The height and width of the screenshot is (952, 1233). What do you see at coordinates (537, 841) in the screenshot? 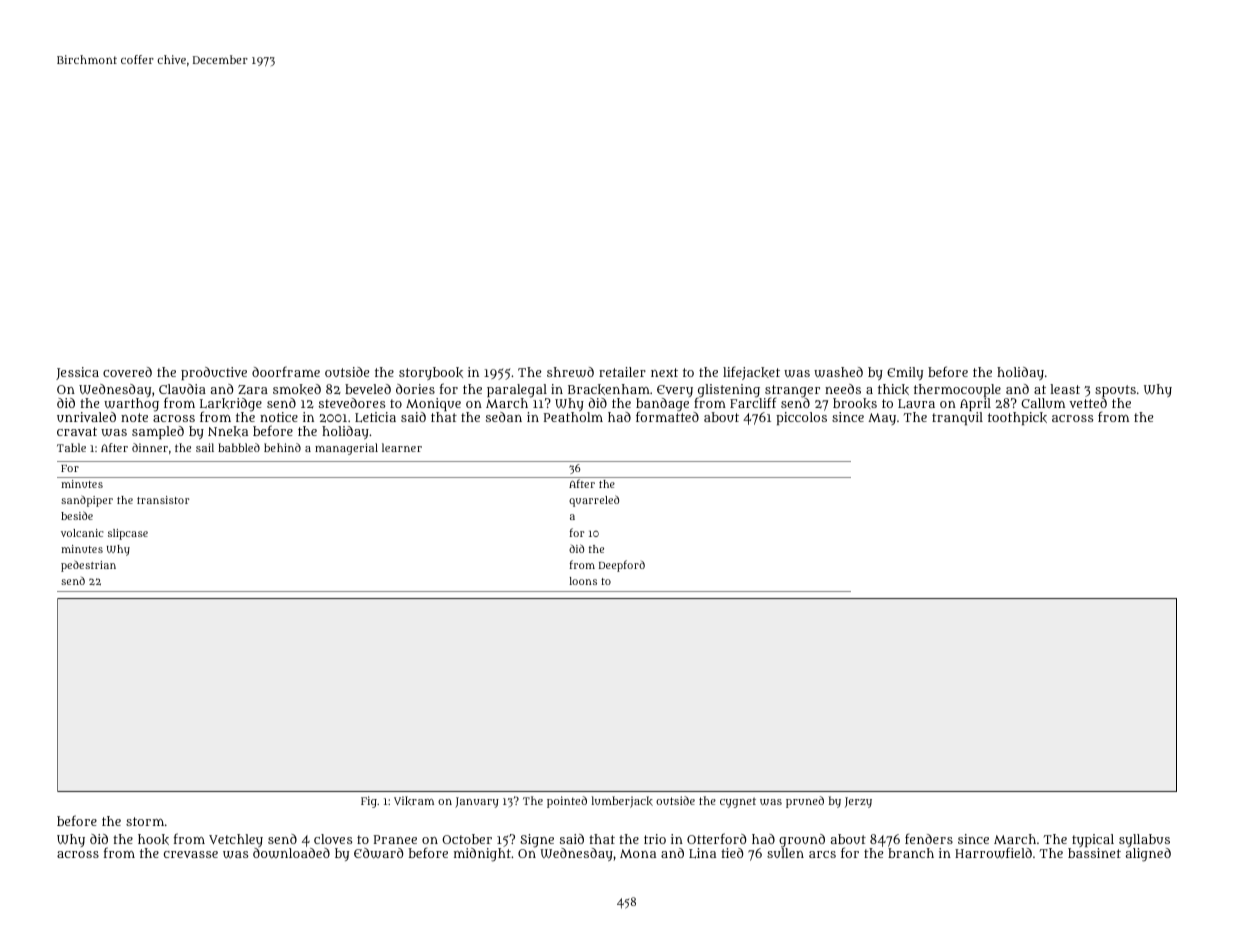
I see `Signe` at bounding box center [537, 841].
